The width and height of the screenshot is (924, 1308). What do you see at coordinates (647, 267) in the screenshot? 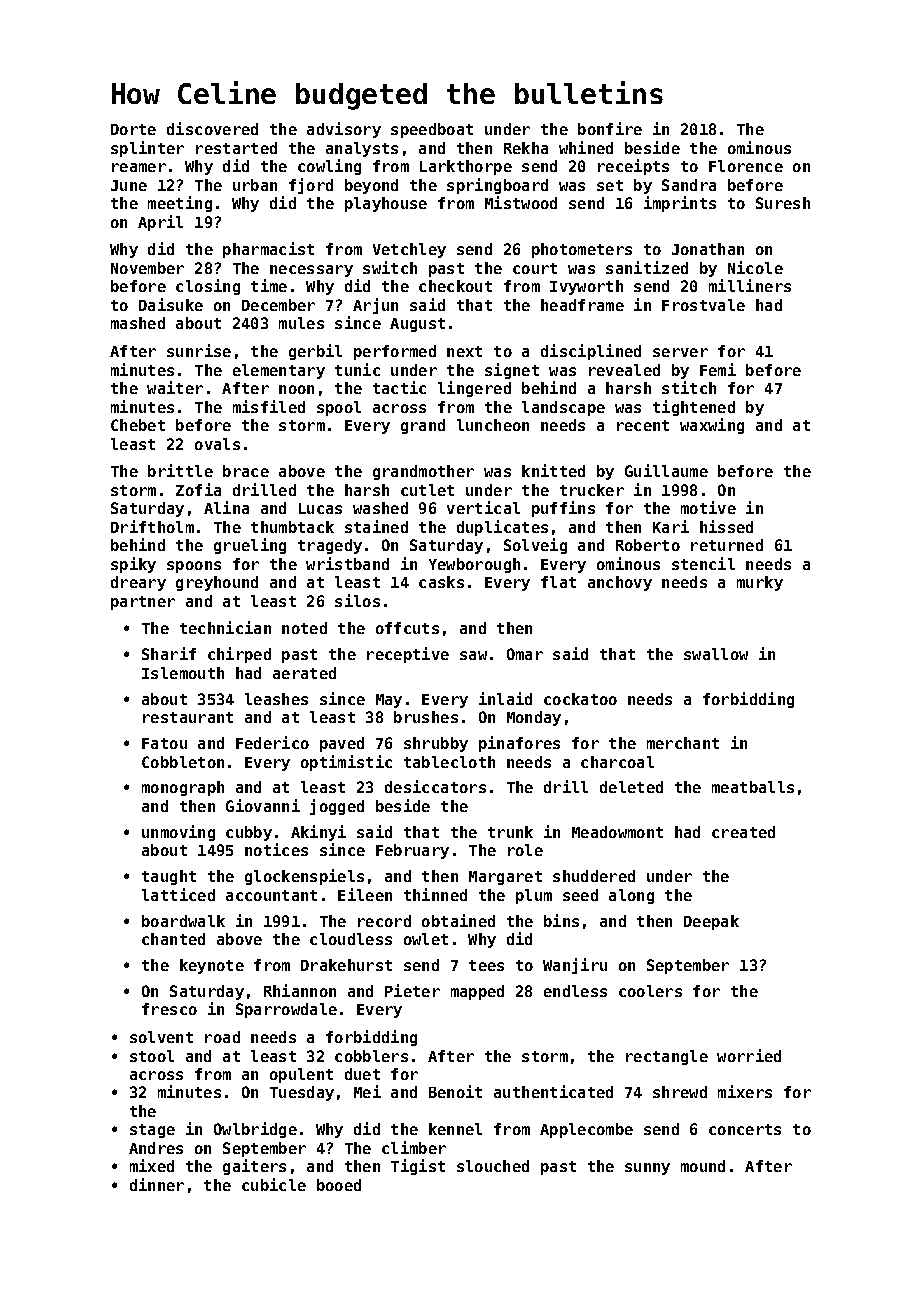
I see `sanitized` at bounding box center [647, 267].
